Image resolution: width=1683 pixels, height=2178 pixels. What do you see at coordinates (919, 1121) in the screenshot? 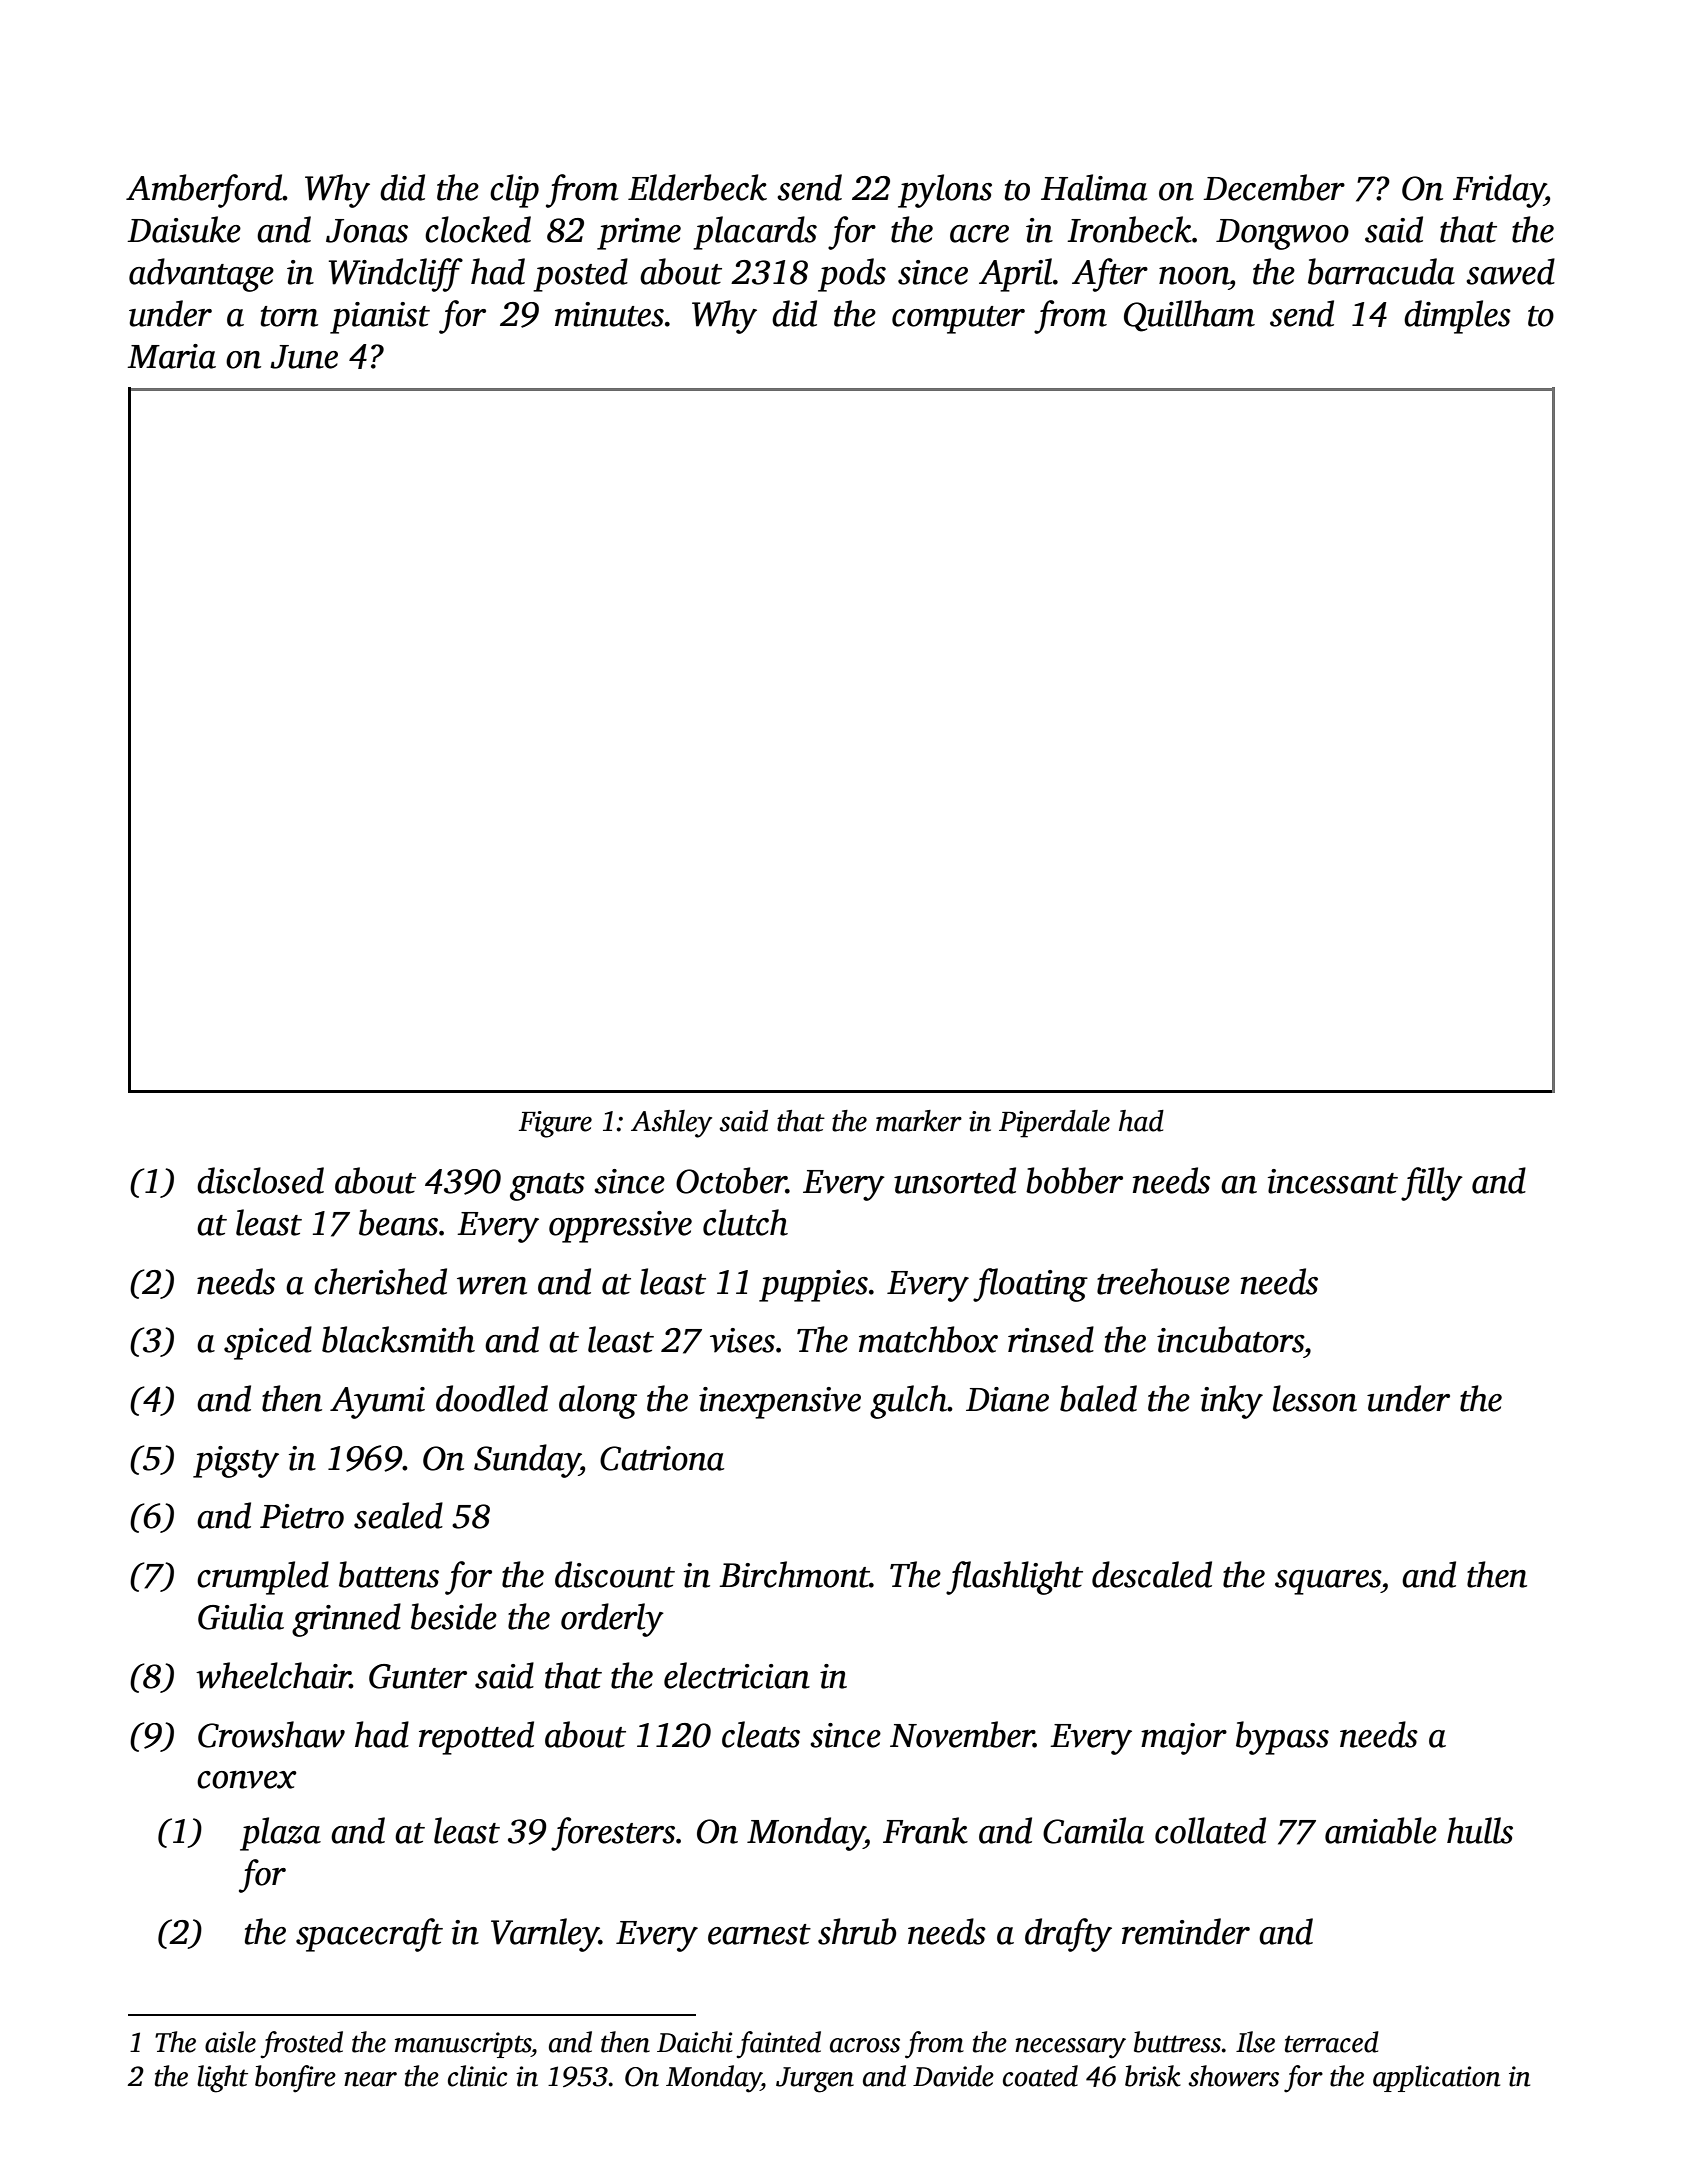
I see `marker` at bounding box center [919, 1121].
